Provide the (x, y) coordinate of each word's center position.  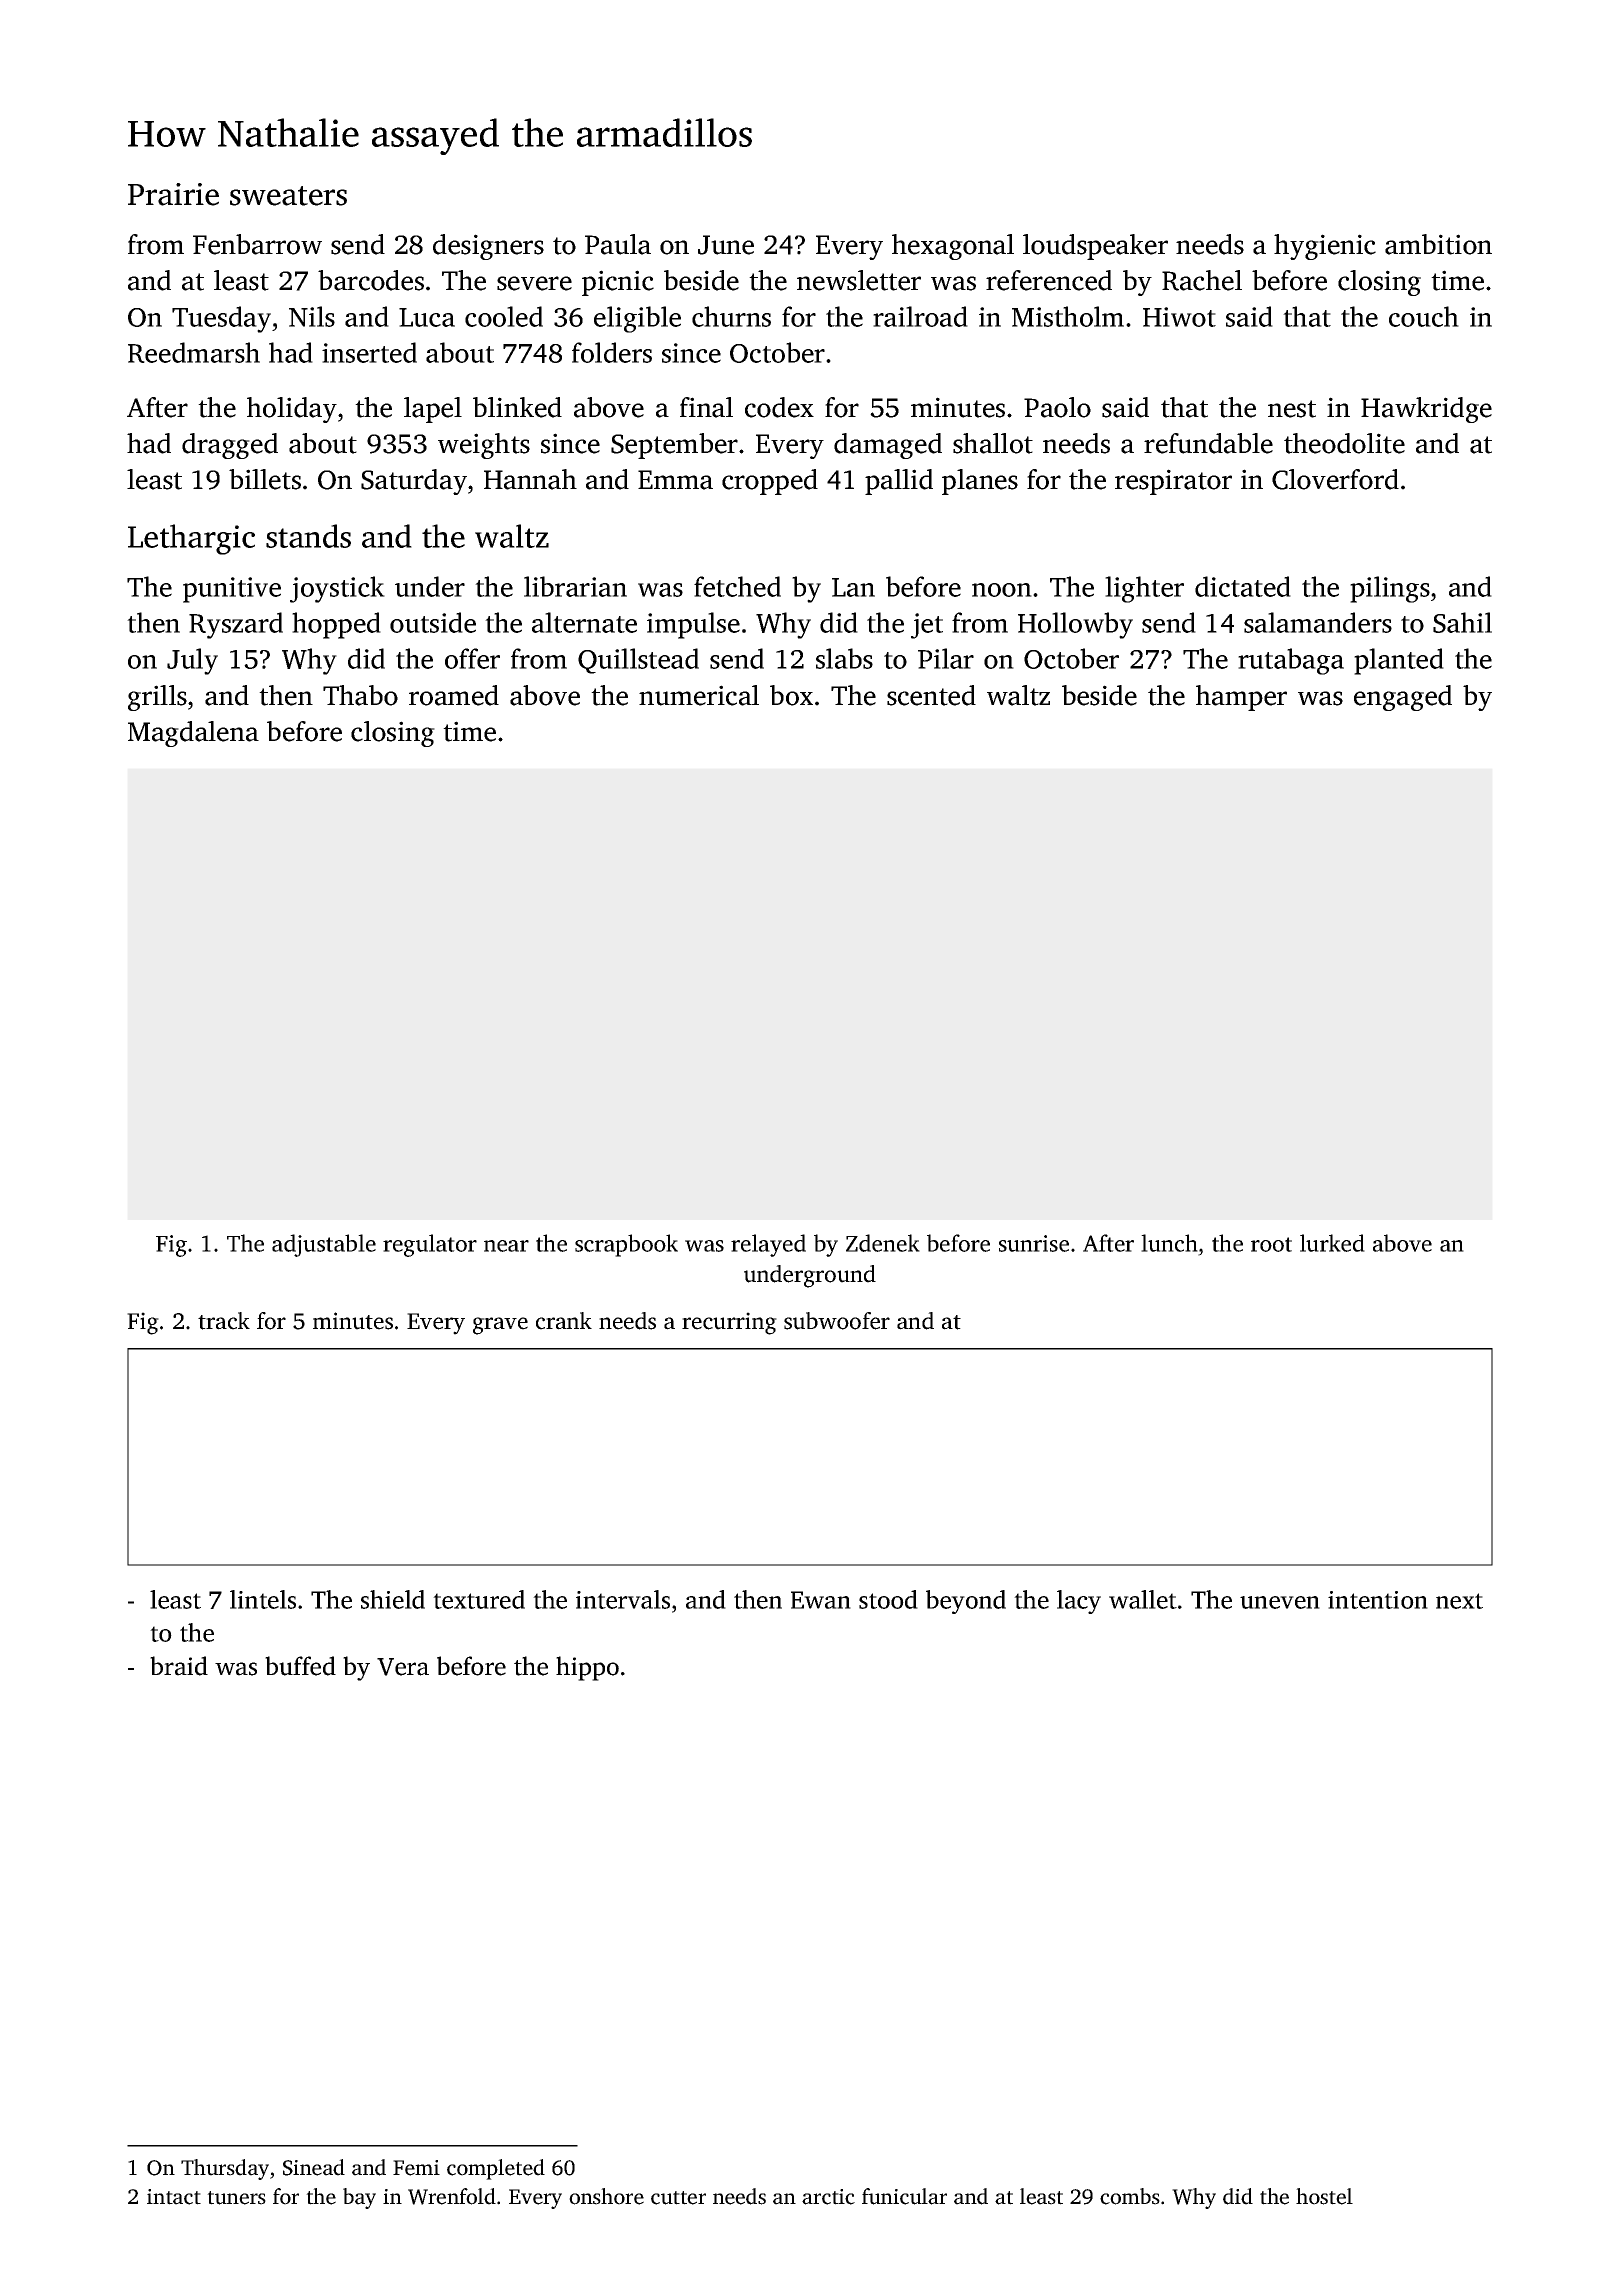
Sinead (314, 2167)
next (1459, 1601)
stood (888, 1599)
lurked (1332, 1243)
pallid (899, 482)
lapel (433, 410)
